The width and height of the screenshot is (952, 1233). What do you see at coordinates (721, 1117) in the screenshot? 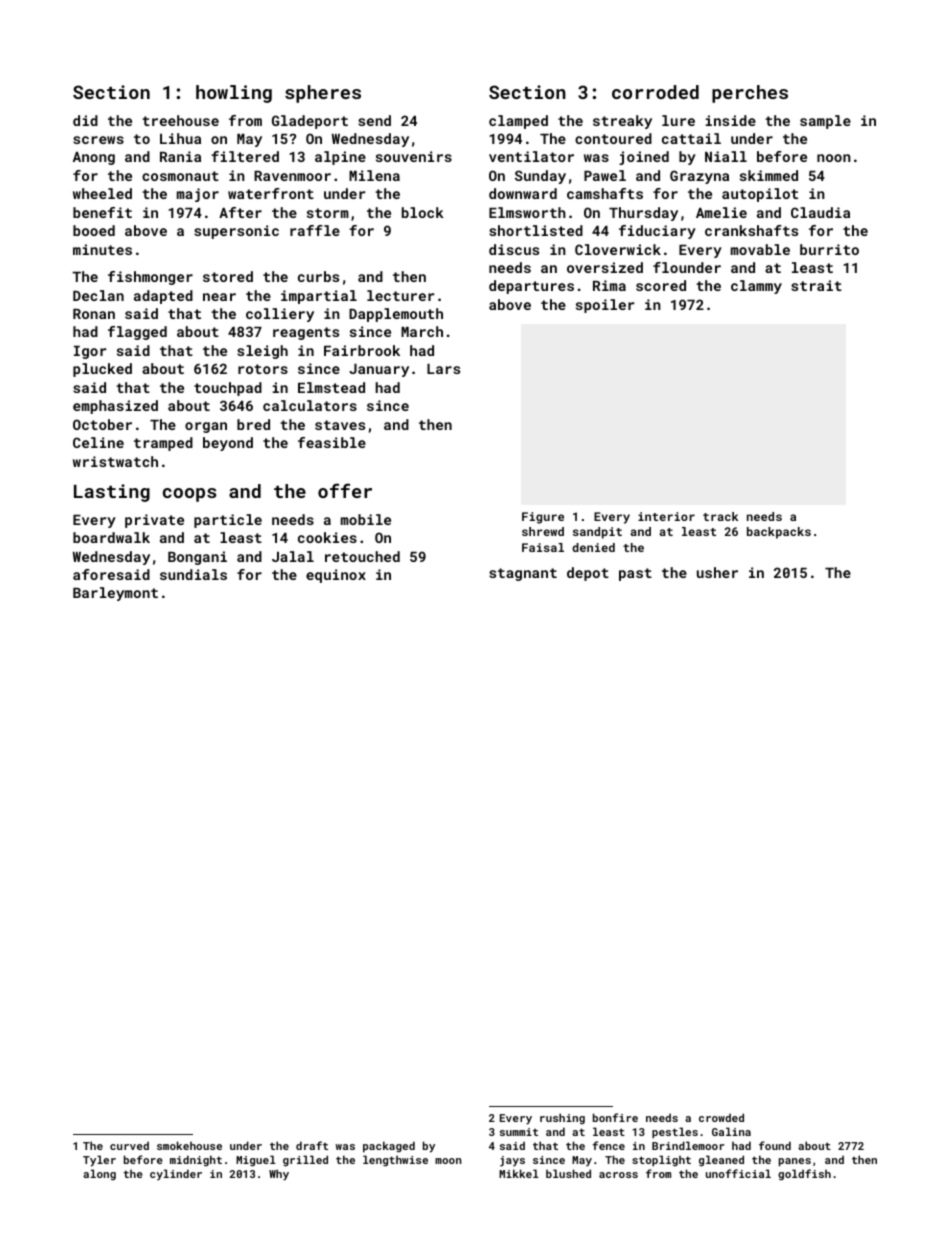
I see `crowded` at bounding box center [721, 1117].
